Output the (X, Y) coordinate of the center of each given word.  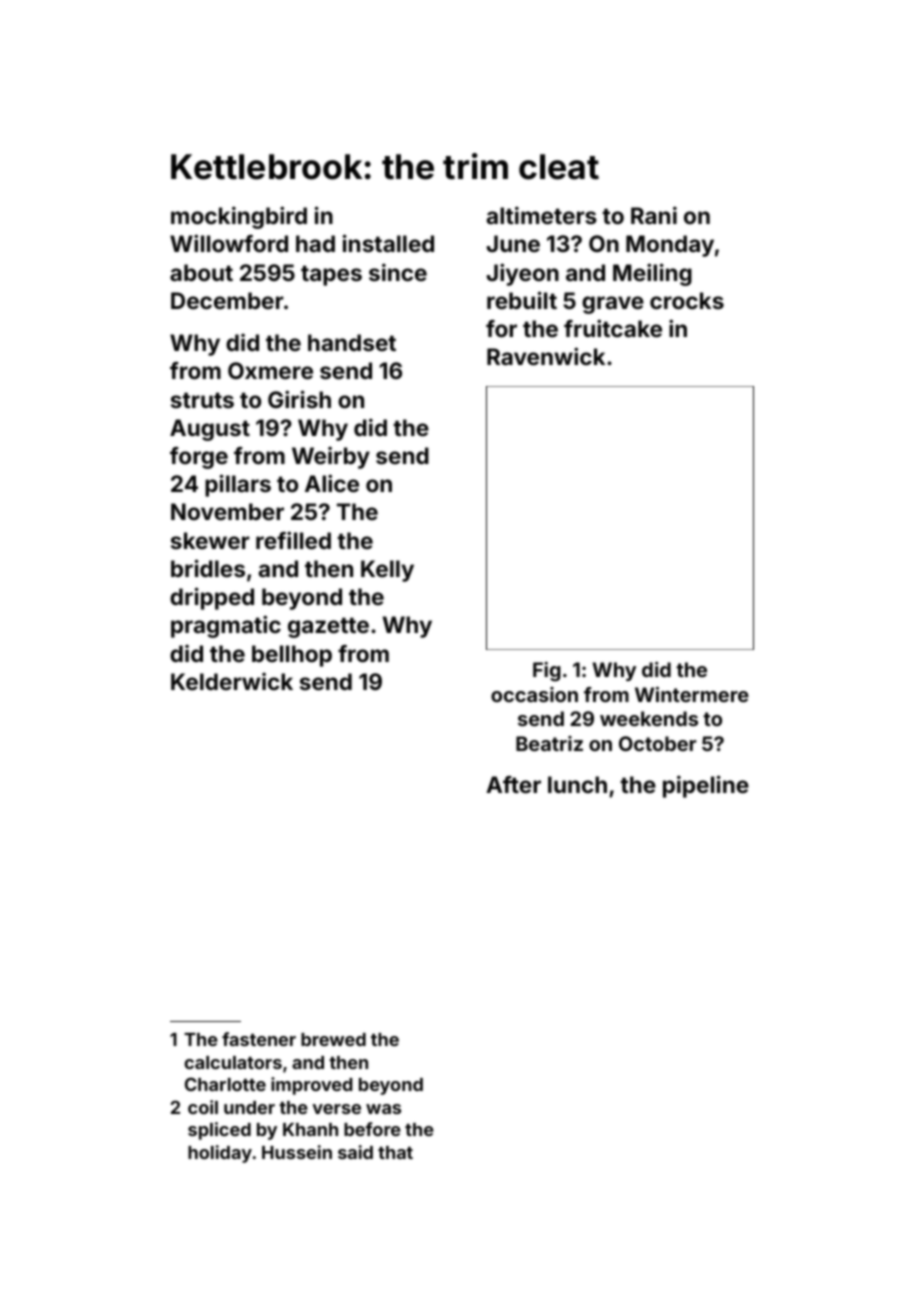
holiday (220, 1154)
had (315, 243)
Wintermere (692, 694)
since (398, 272)
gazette (328, 627)
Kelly (387, 571)
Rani (654, 215)
